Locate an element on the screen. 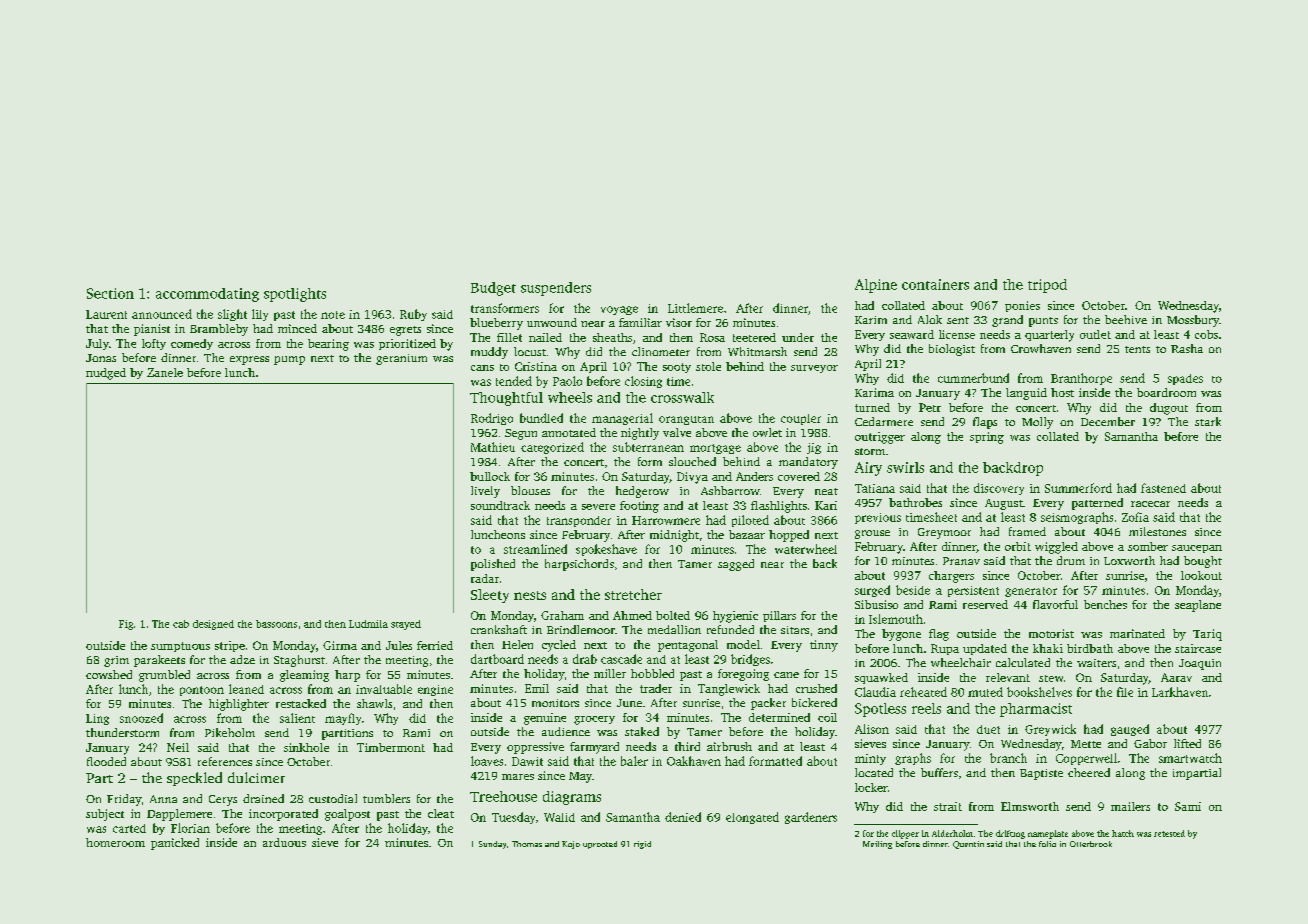  goalpost is located at coordinates (347, 815).
